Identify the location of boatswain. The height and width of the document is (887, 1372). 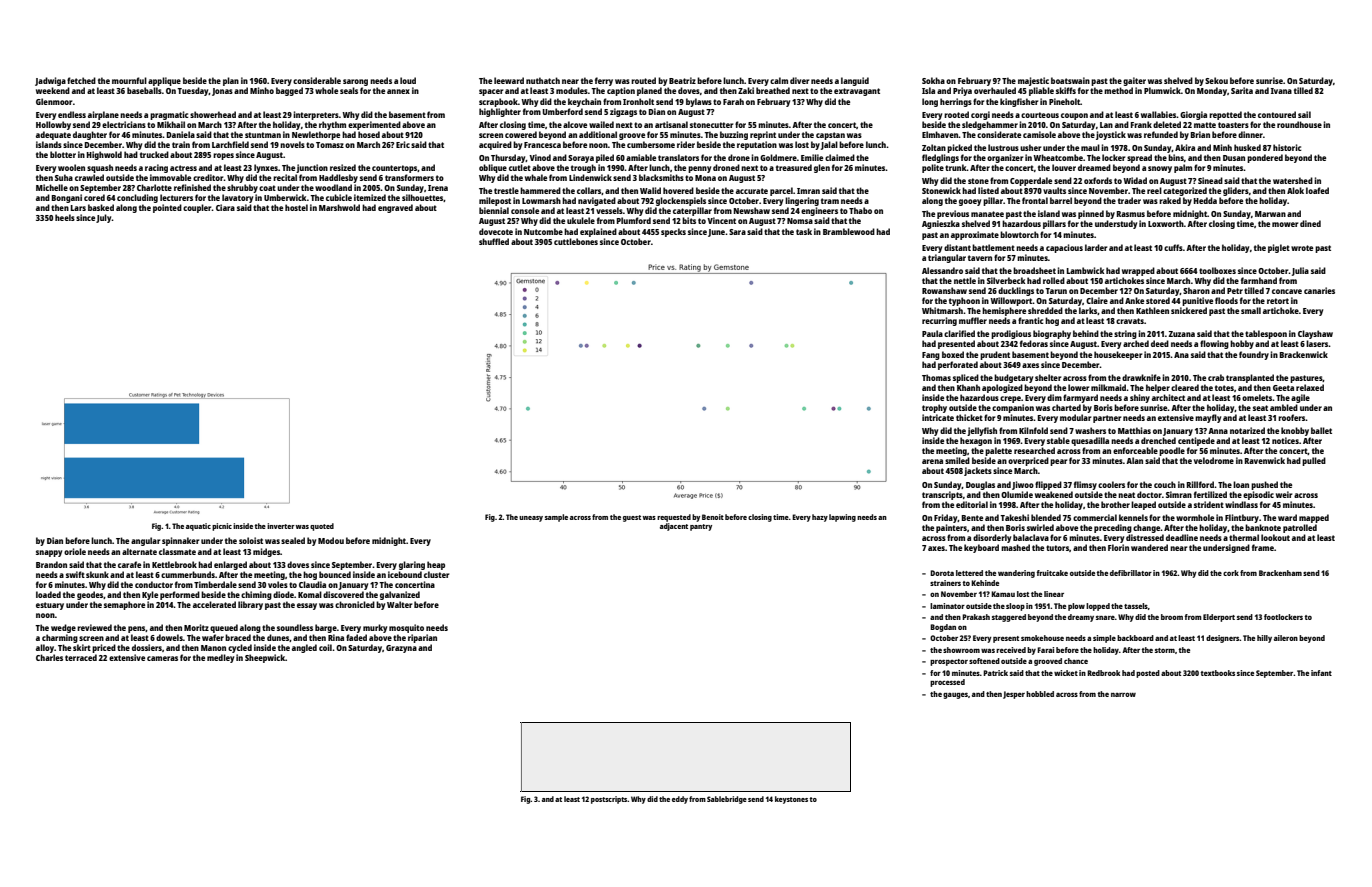
(1070, 80).
